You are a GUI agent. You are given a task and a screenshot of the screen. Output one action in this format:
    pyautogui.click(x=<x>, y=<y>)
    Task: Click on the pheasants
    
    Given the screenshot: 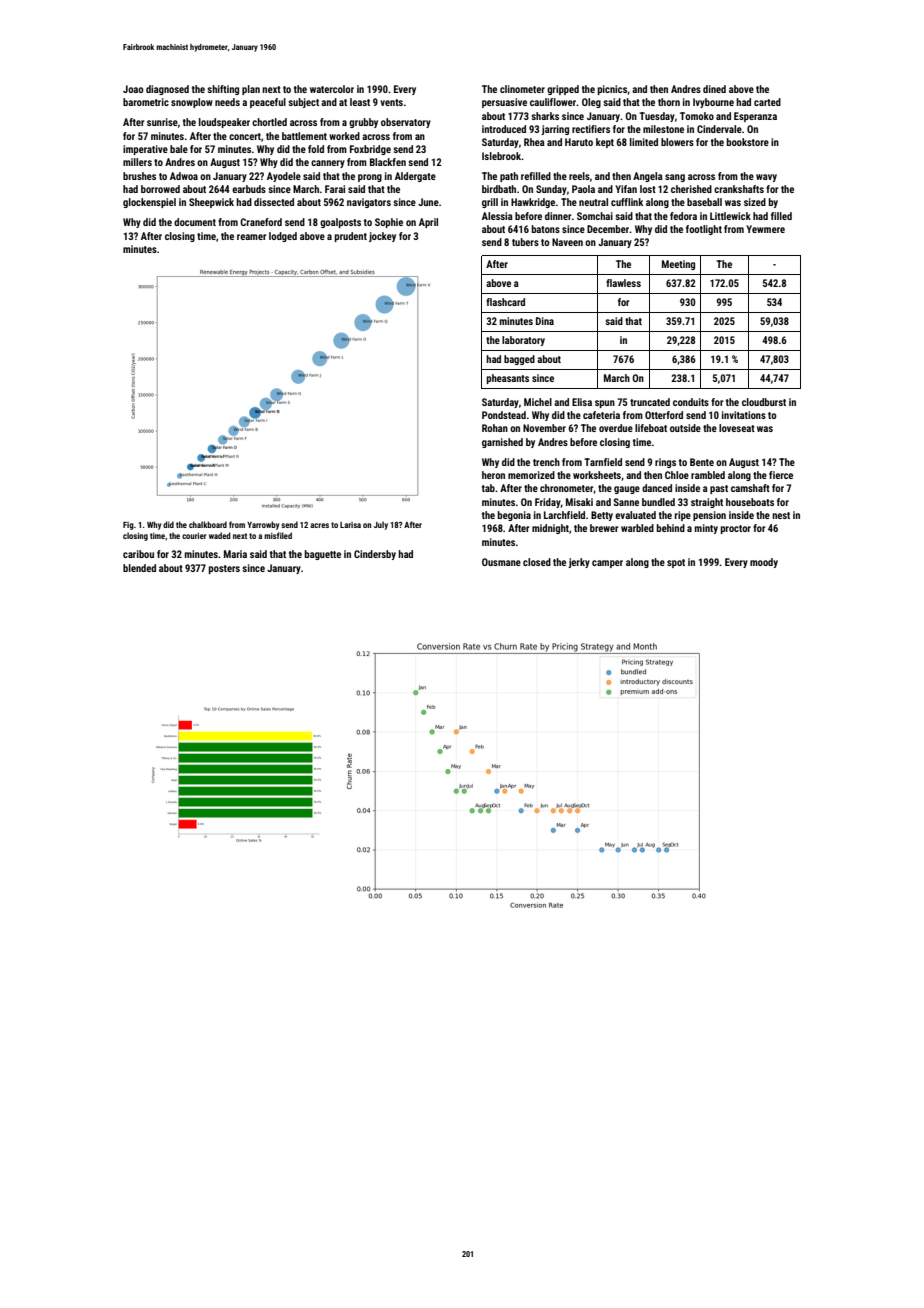 What is the action you would take?
    pyautogui.click(x=508, y=379)
